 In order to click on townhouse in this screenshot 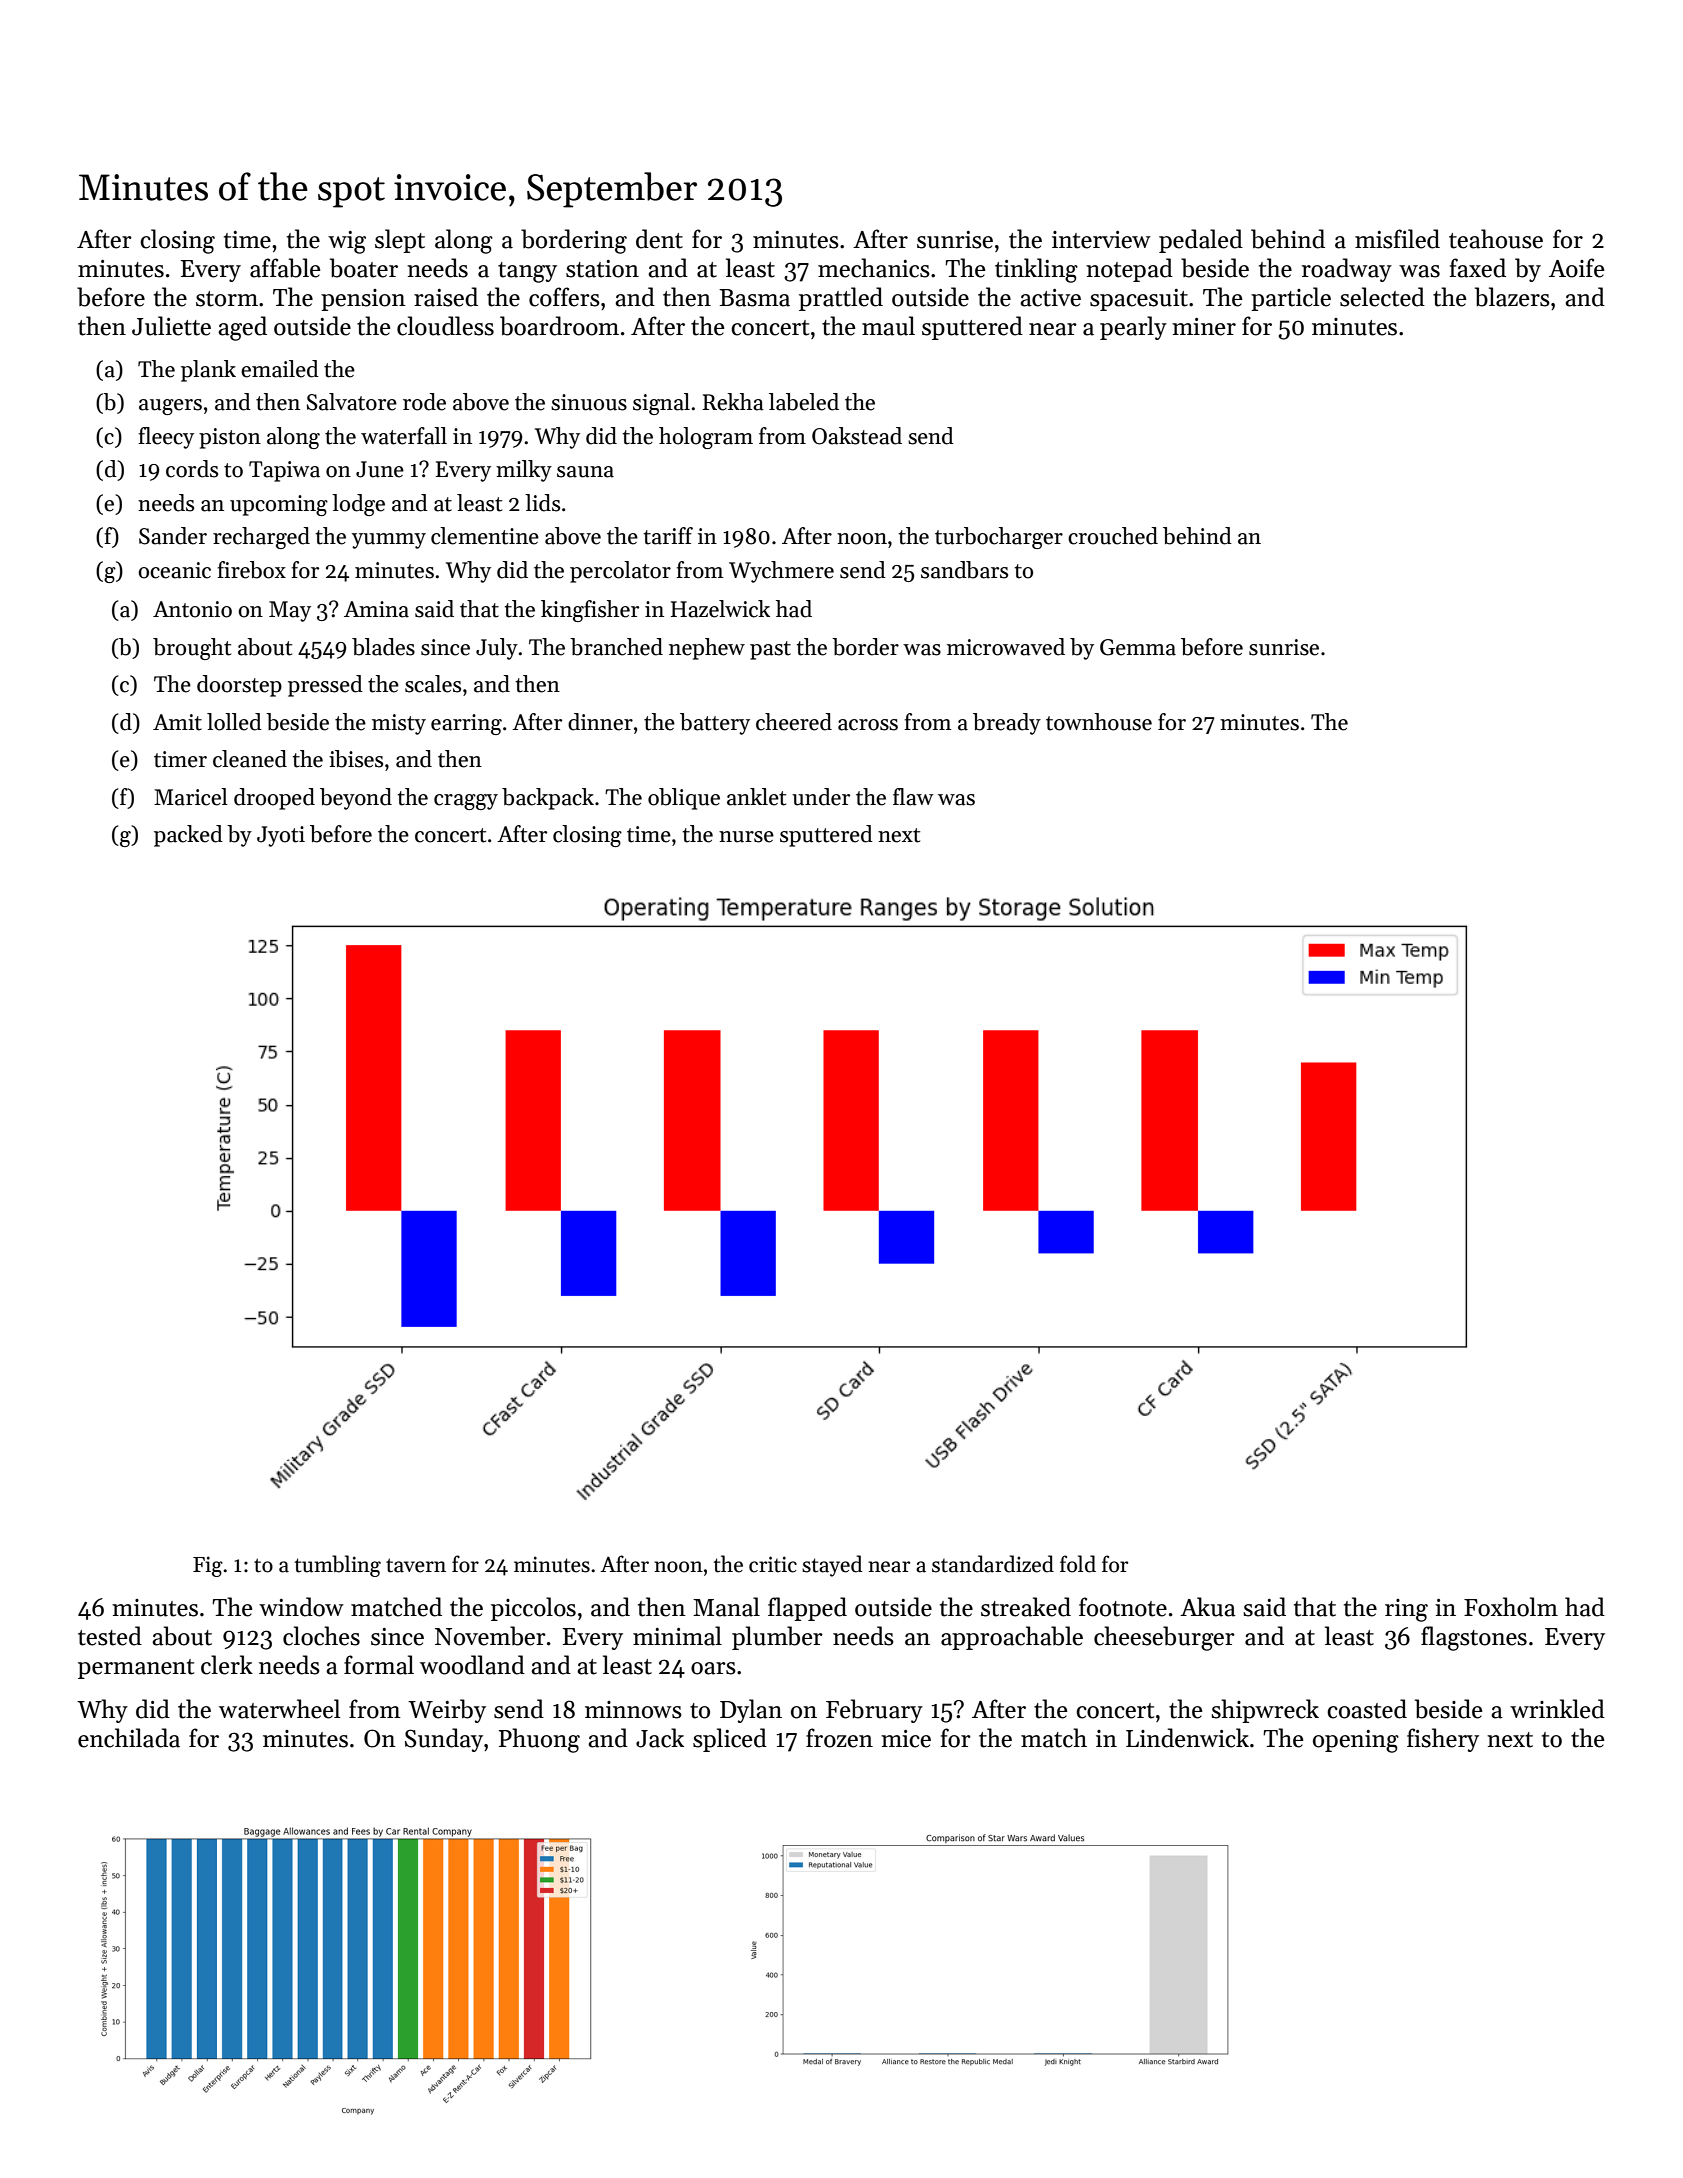, I will do `click(1099, 722)`.
